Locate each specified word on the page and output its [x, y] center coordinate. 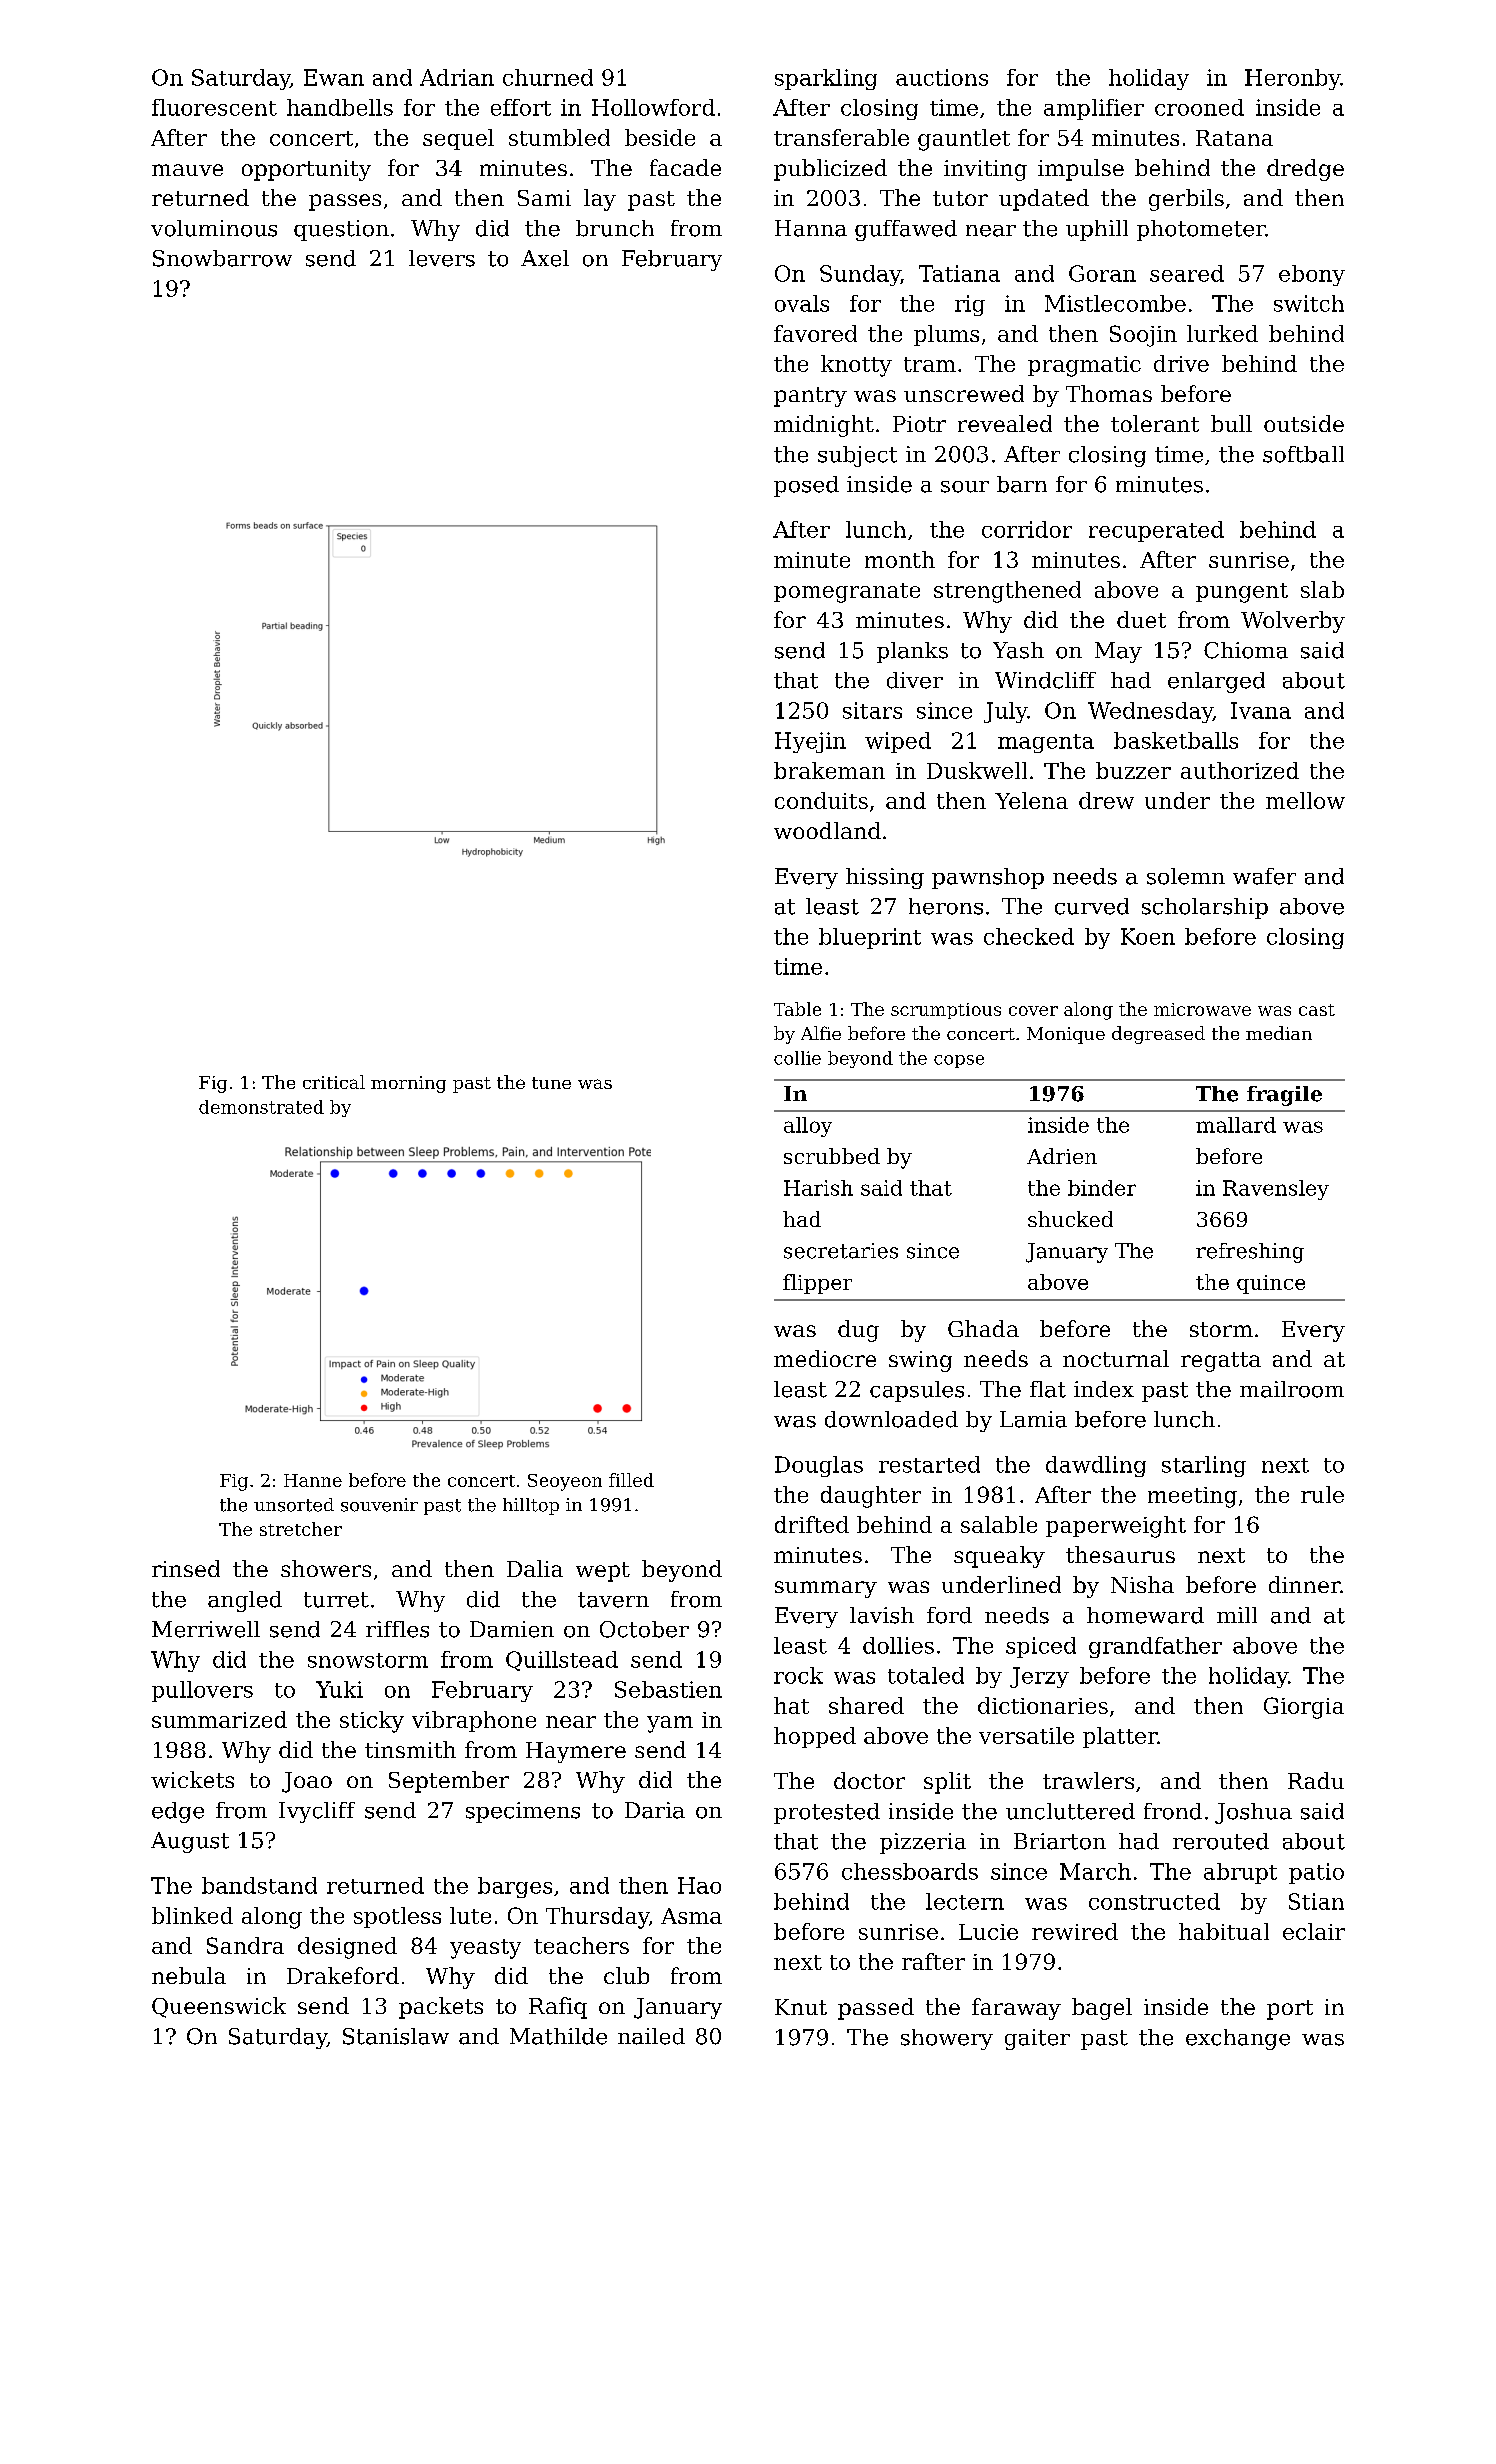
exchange [1238, 2039]
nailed [651, 2036]
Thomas [1109, 393]
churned [548, 77]
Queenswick [219, 2007]
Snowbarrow [222, 258]
